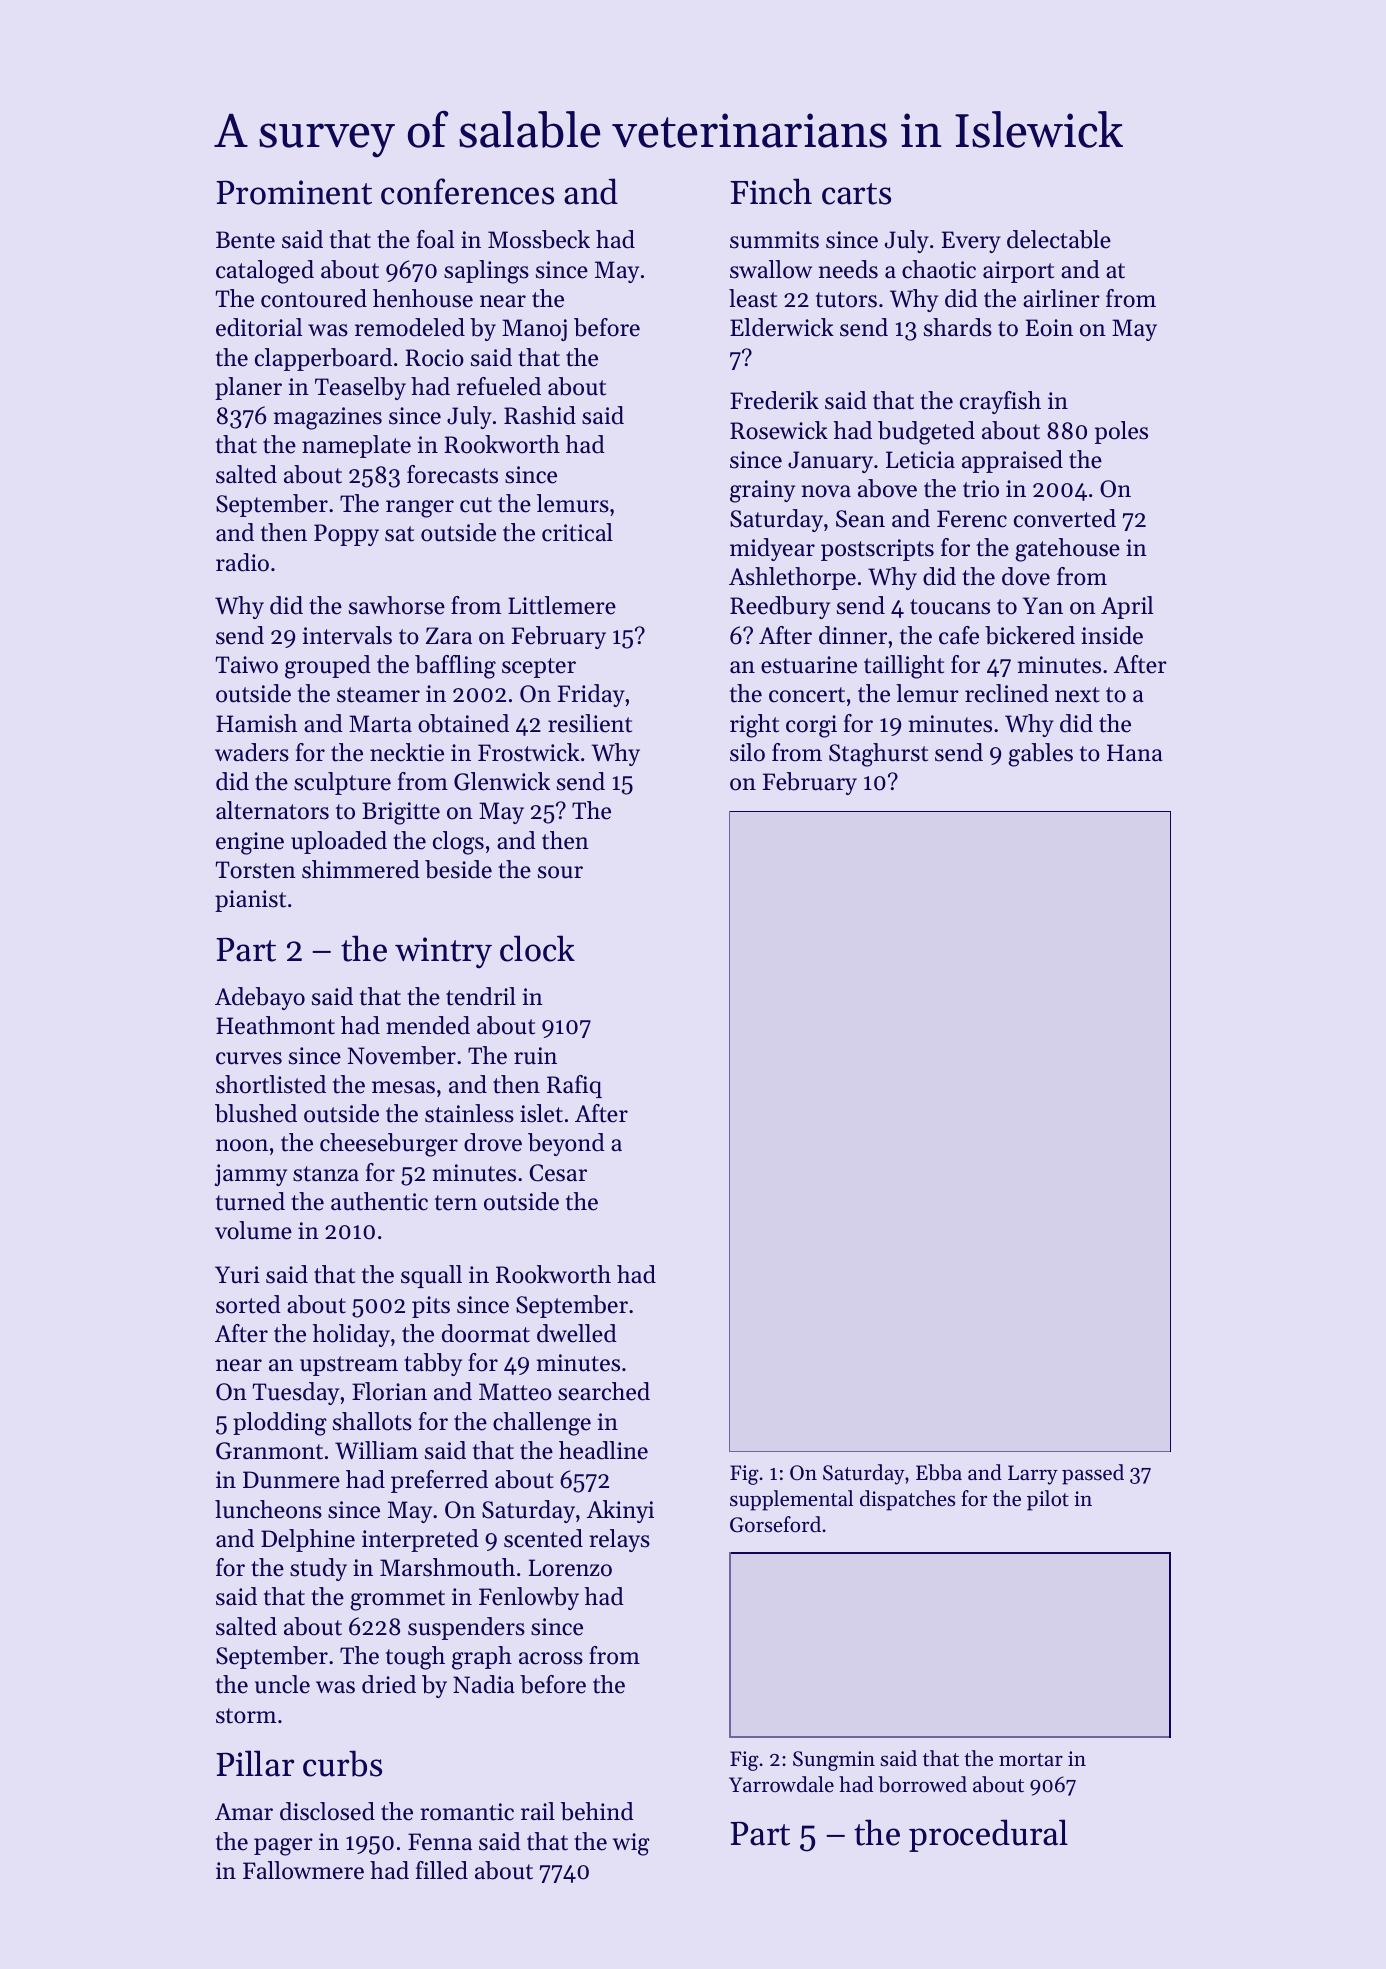 The image size is (1386, 1969). Describe the element at coordinates (754, 726) in the document. I see `right` at that location.
